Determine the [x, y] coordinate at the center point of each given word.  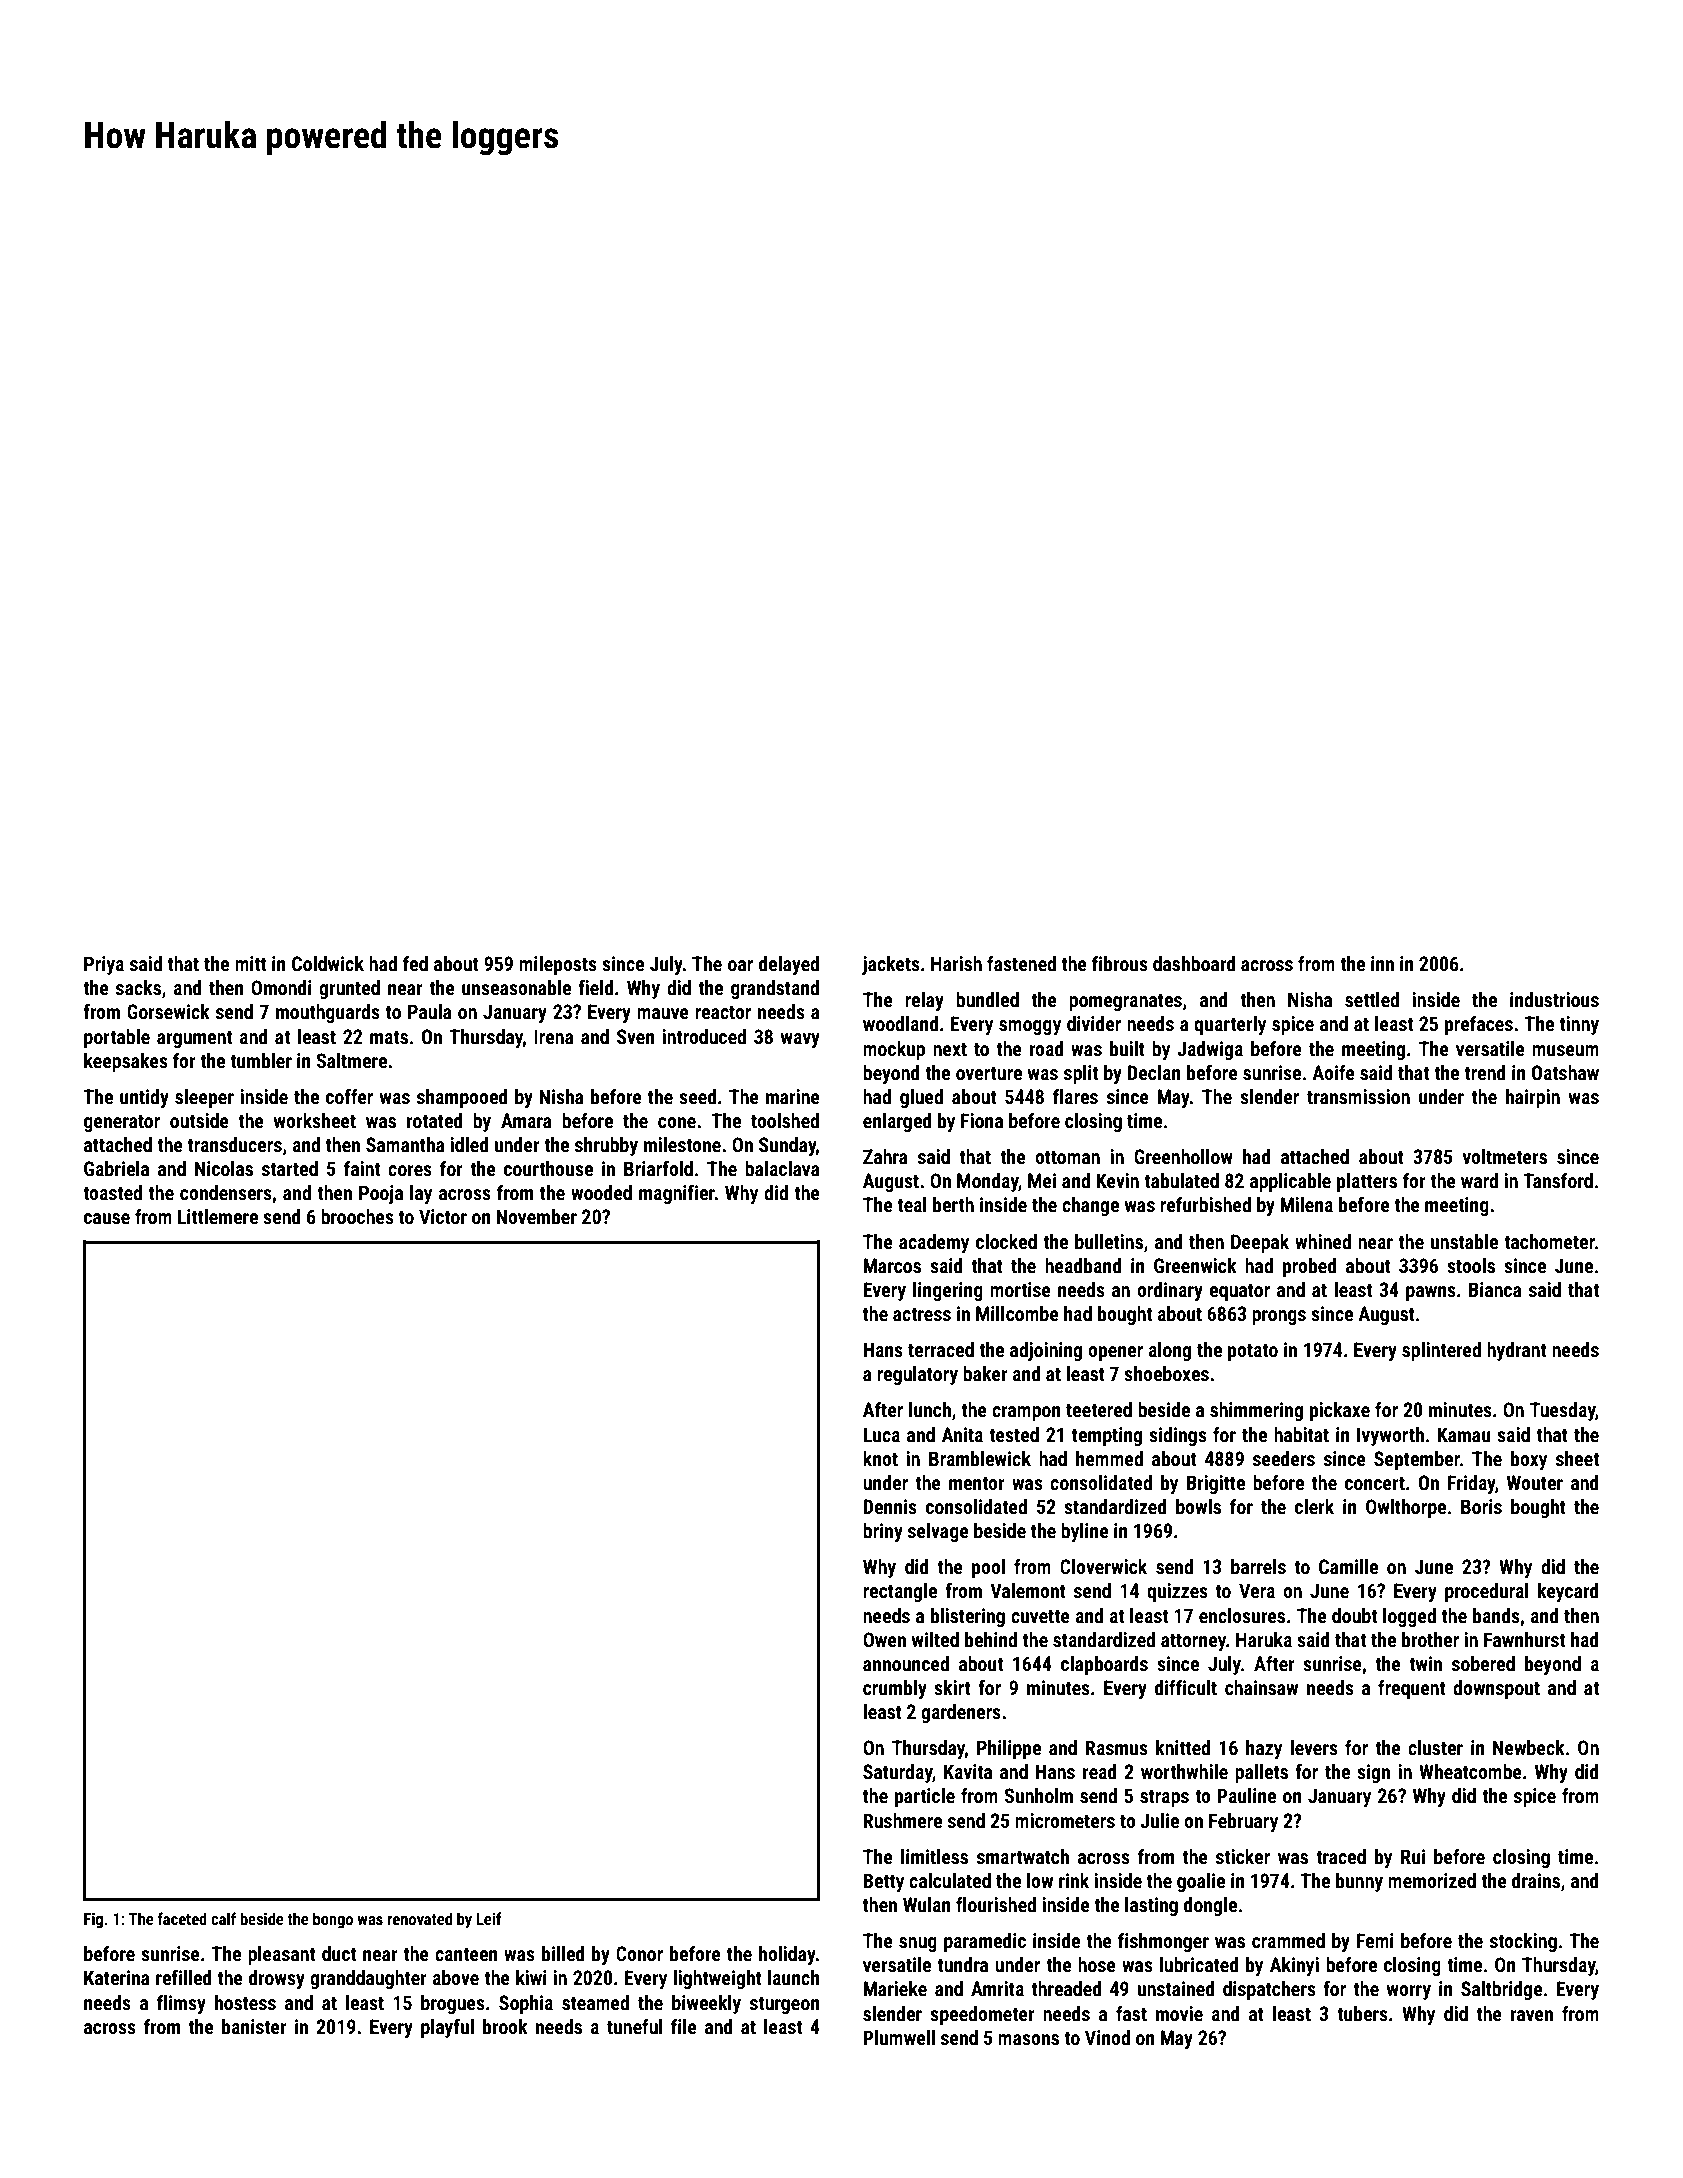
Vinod [1107, 2037]
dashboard [1194, 963]
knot [880, 1458]
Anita [962, 1434]
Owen [884, 1639]
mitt [250, 963]
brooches [357, 1216]
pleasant [282, 1955]
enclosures [1242, 1615]
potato [1253, 1352]
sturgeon [785, 2005]
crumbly [895, 1689]
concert [1375, 1483]
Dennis [890, 1506]
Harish [956, 963]
